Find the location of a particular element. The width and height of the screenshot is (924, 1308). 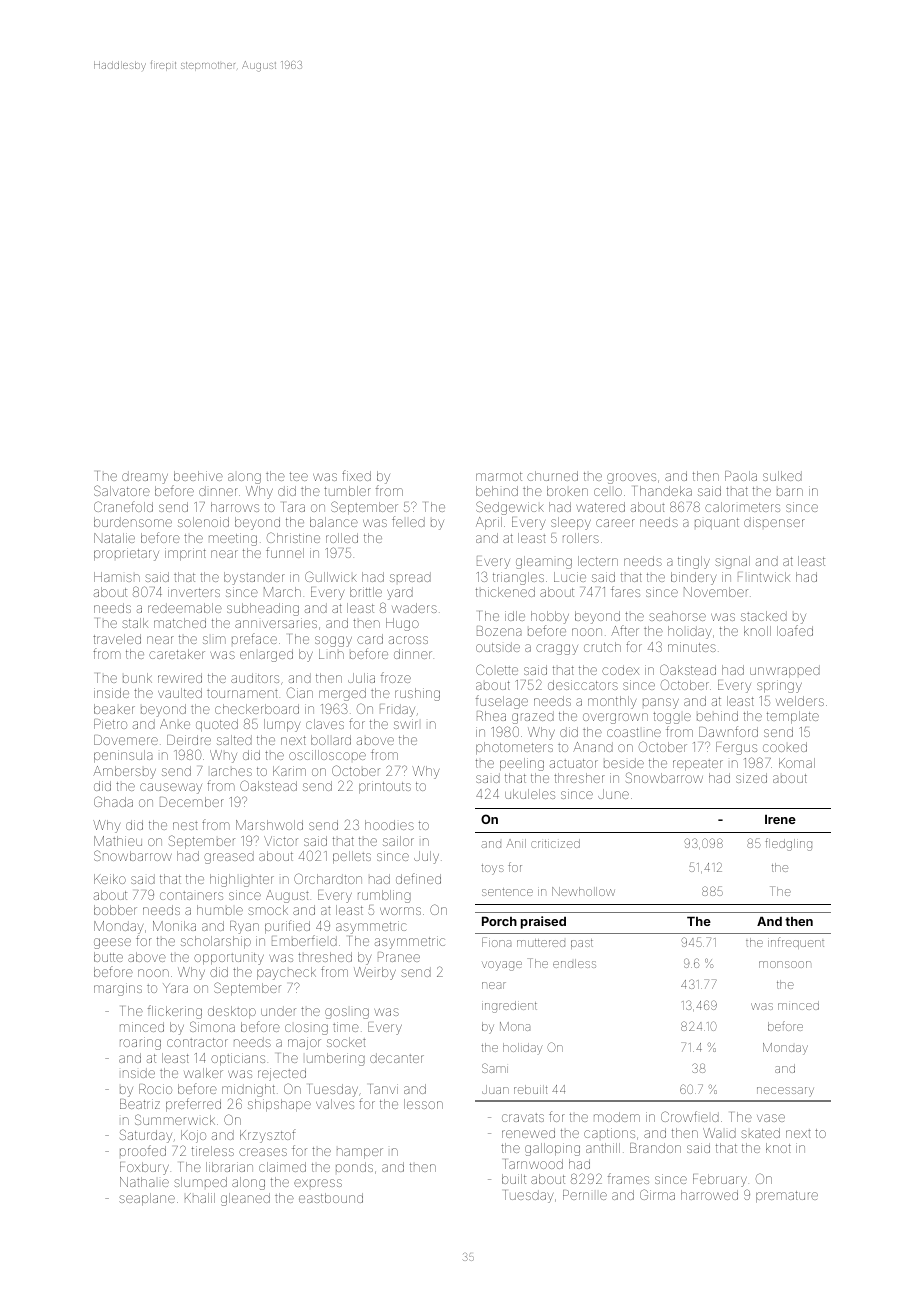

fledgling is located at coordinates (788, 844).
